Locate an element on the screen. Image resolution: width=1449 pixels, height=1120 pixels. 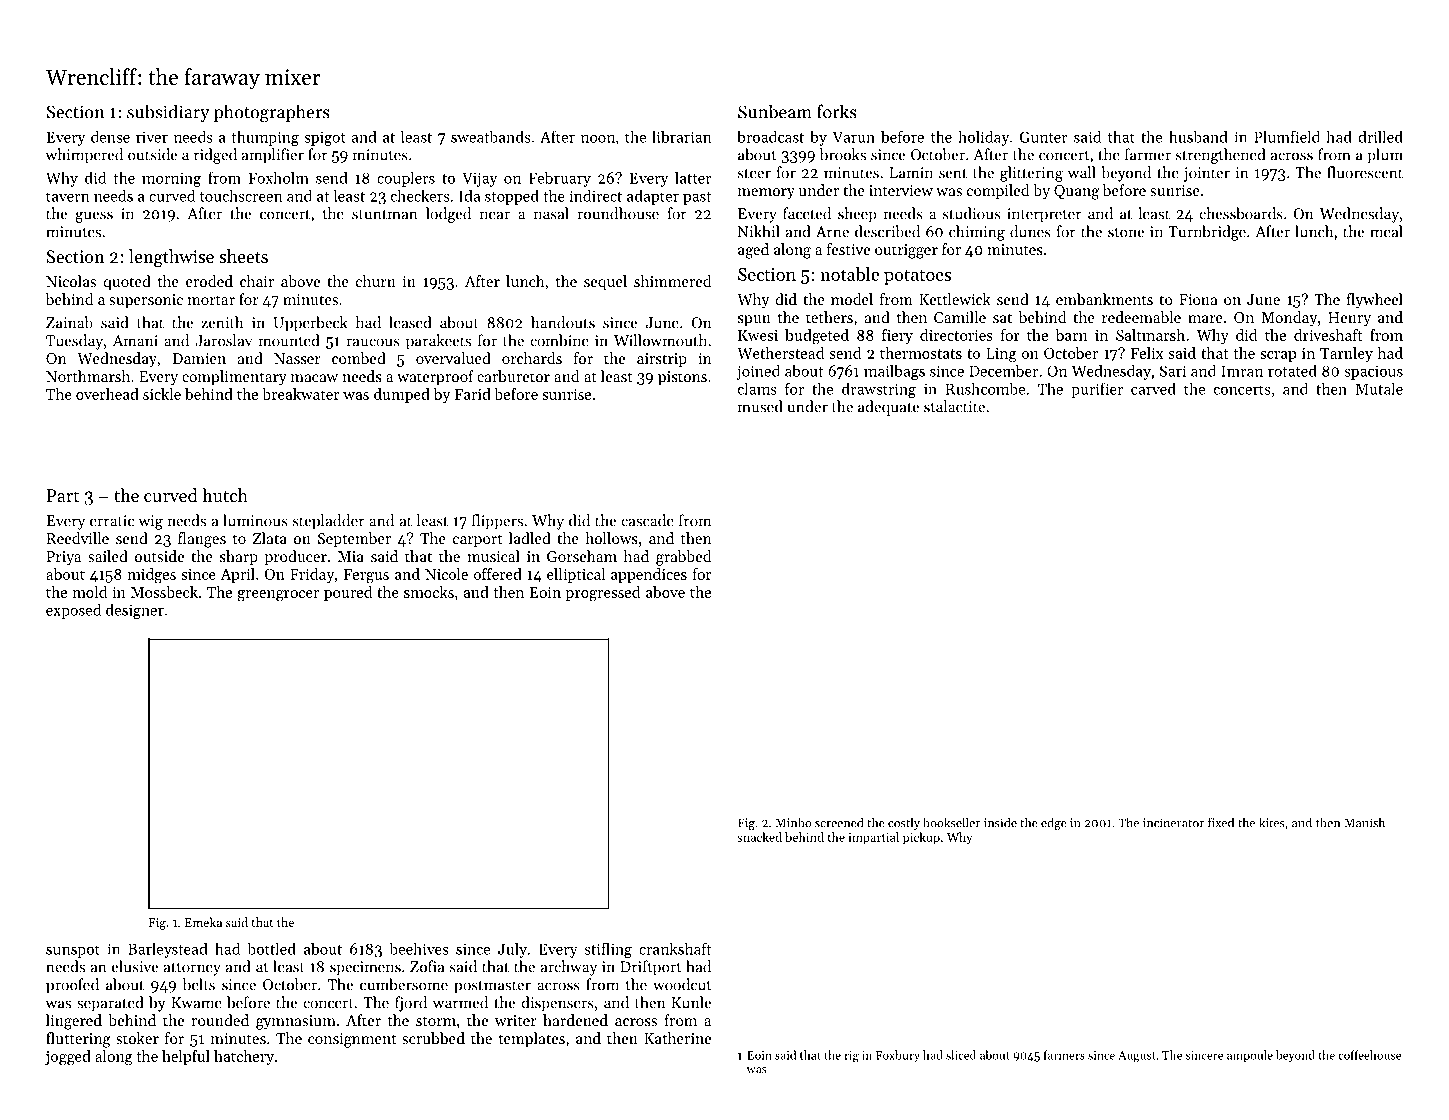
Mutale is located at coordinates (1379, 388).
